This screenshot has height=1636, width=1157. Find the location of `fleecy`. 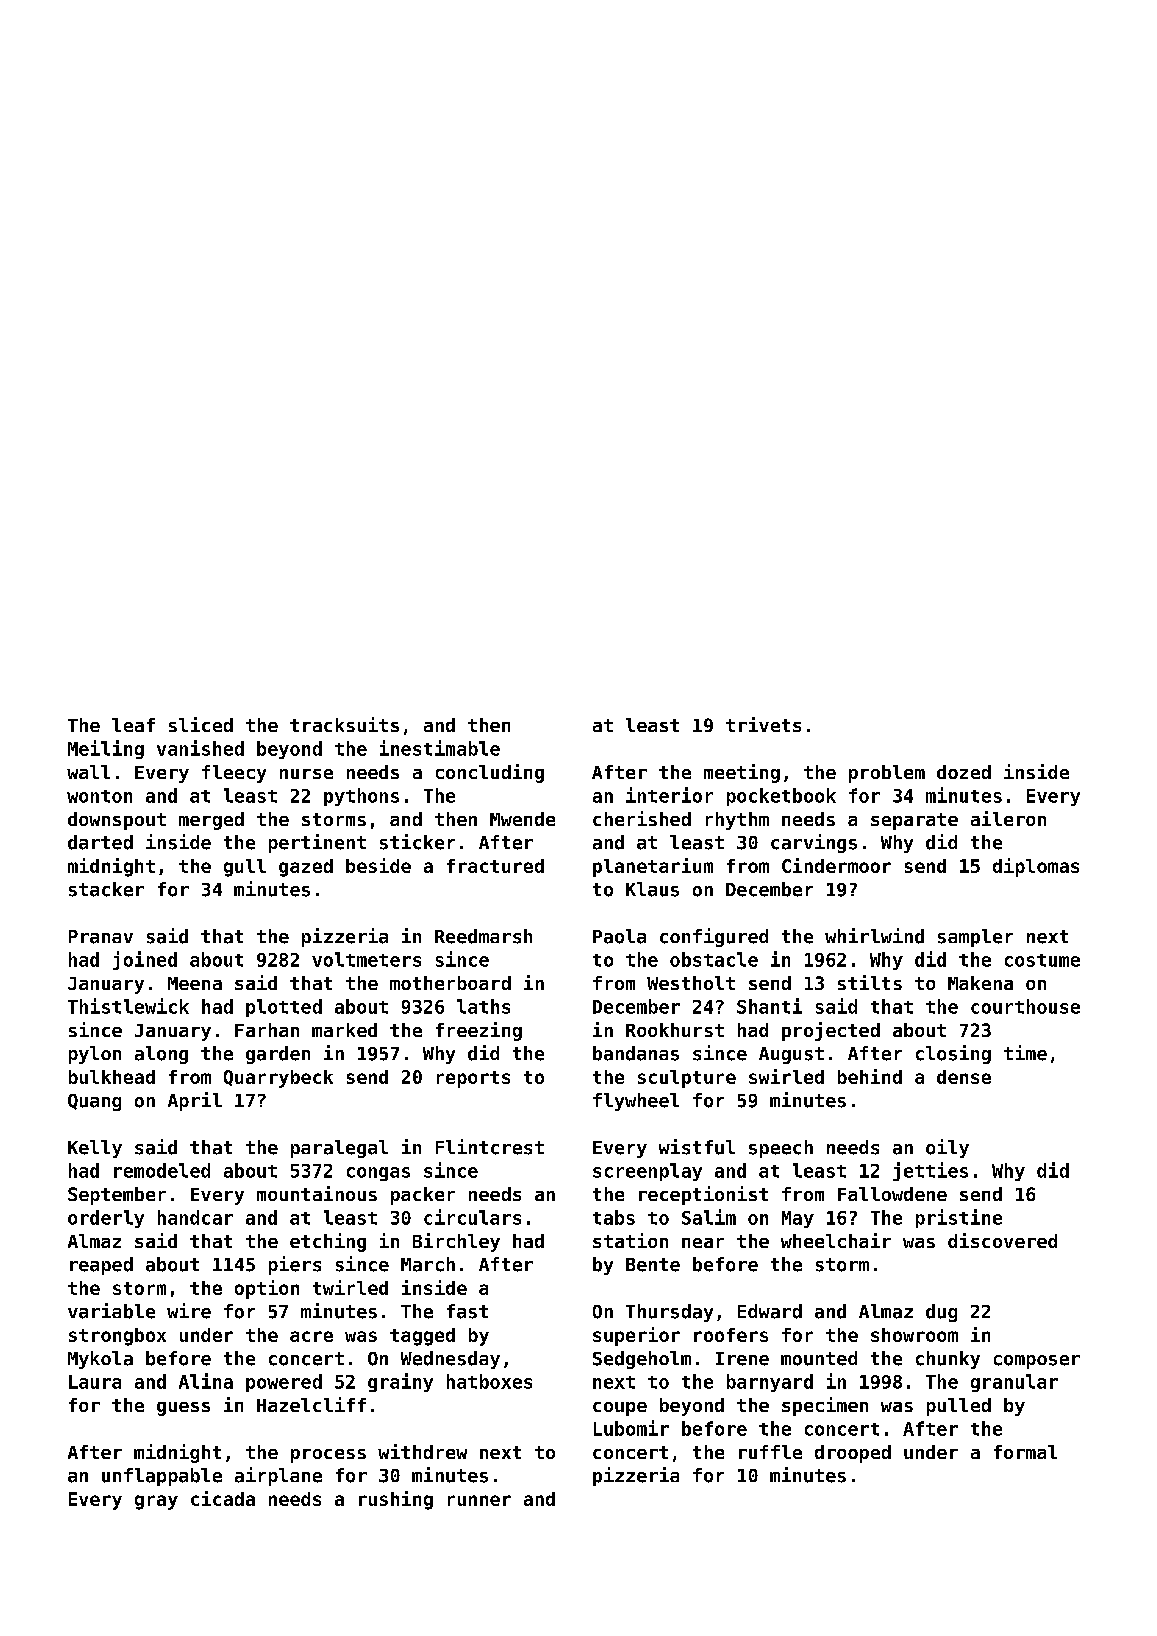

fleecy is located at coordinates (234, 774).
